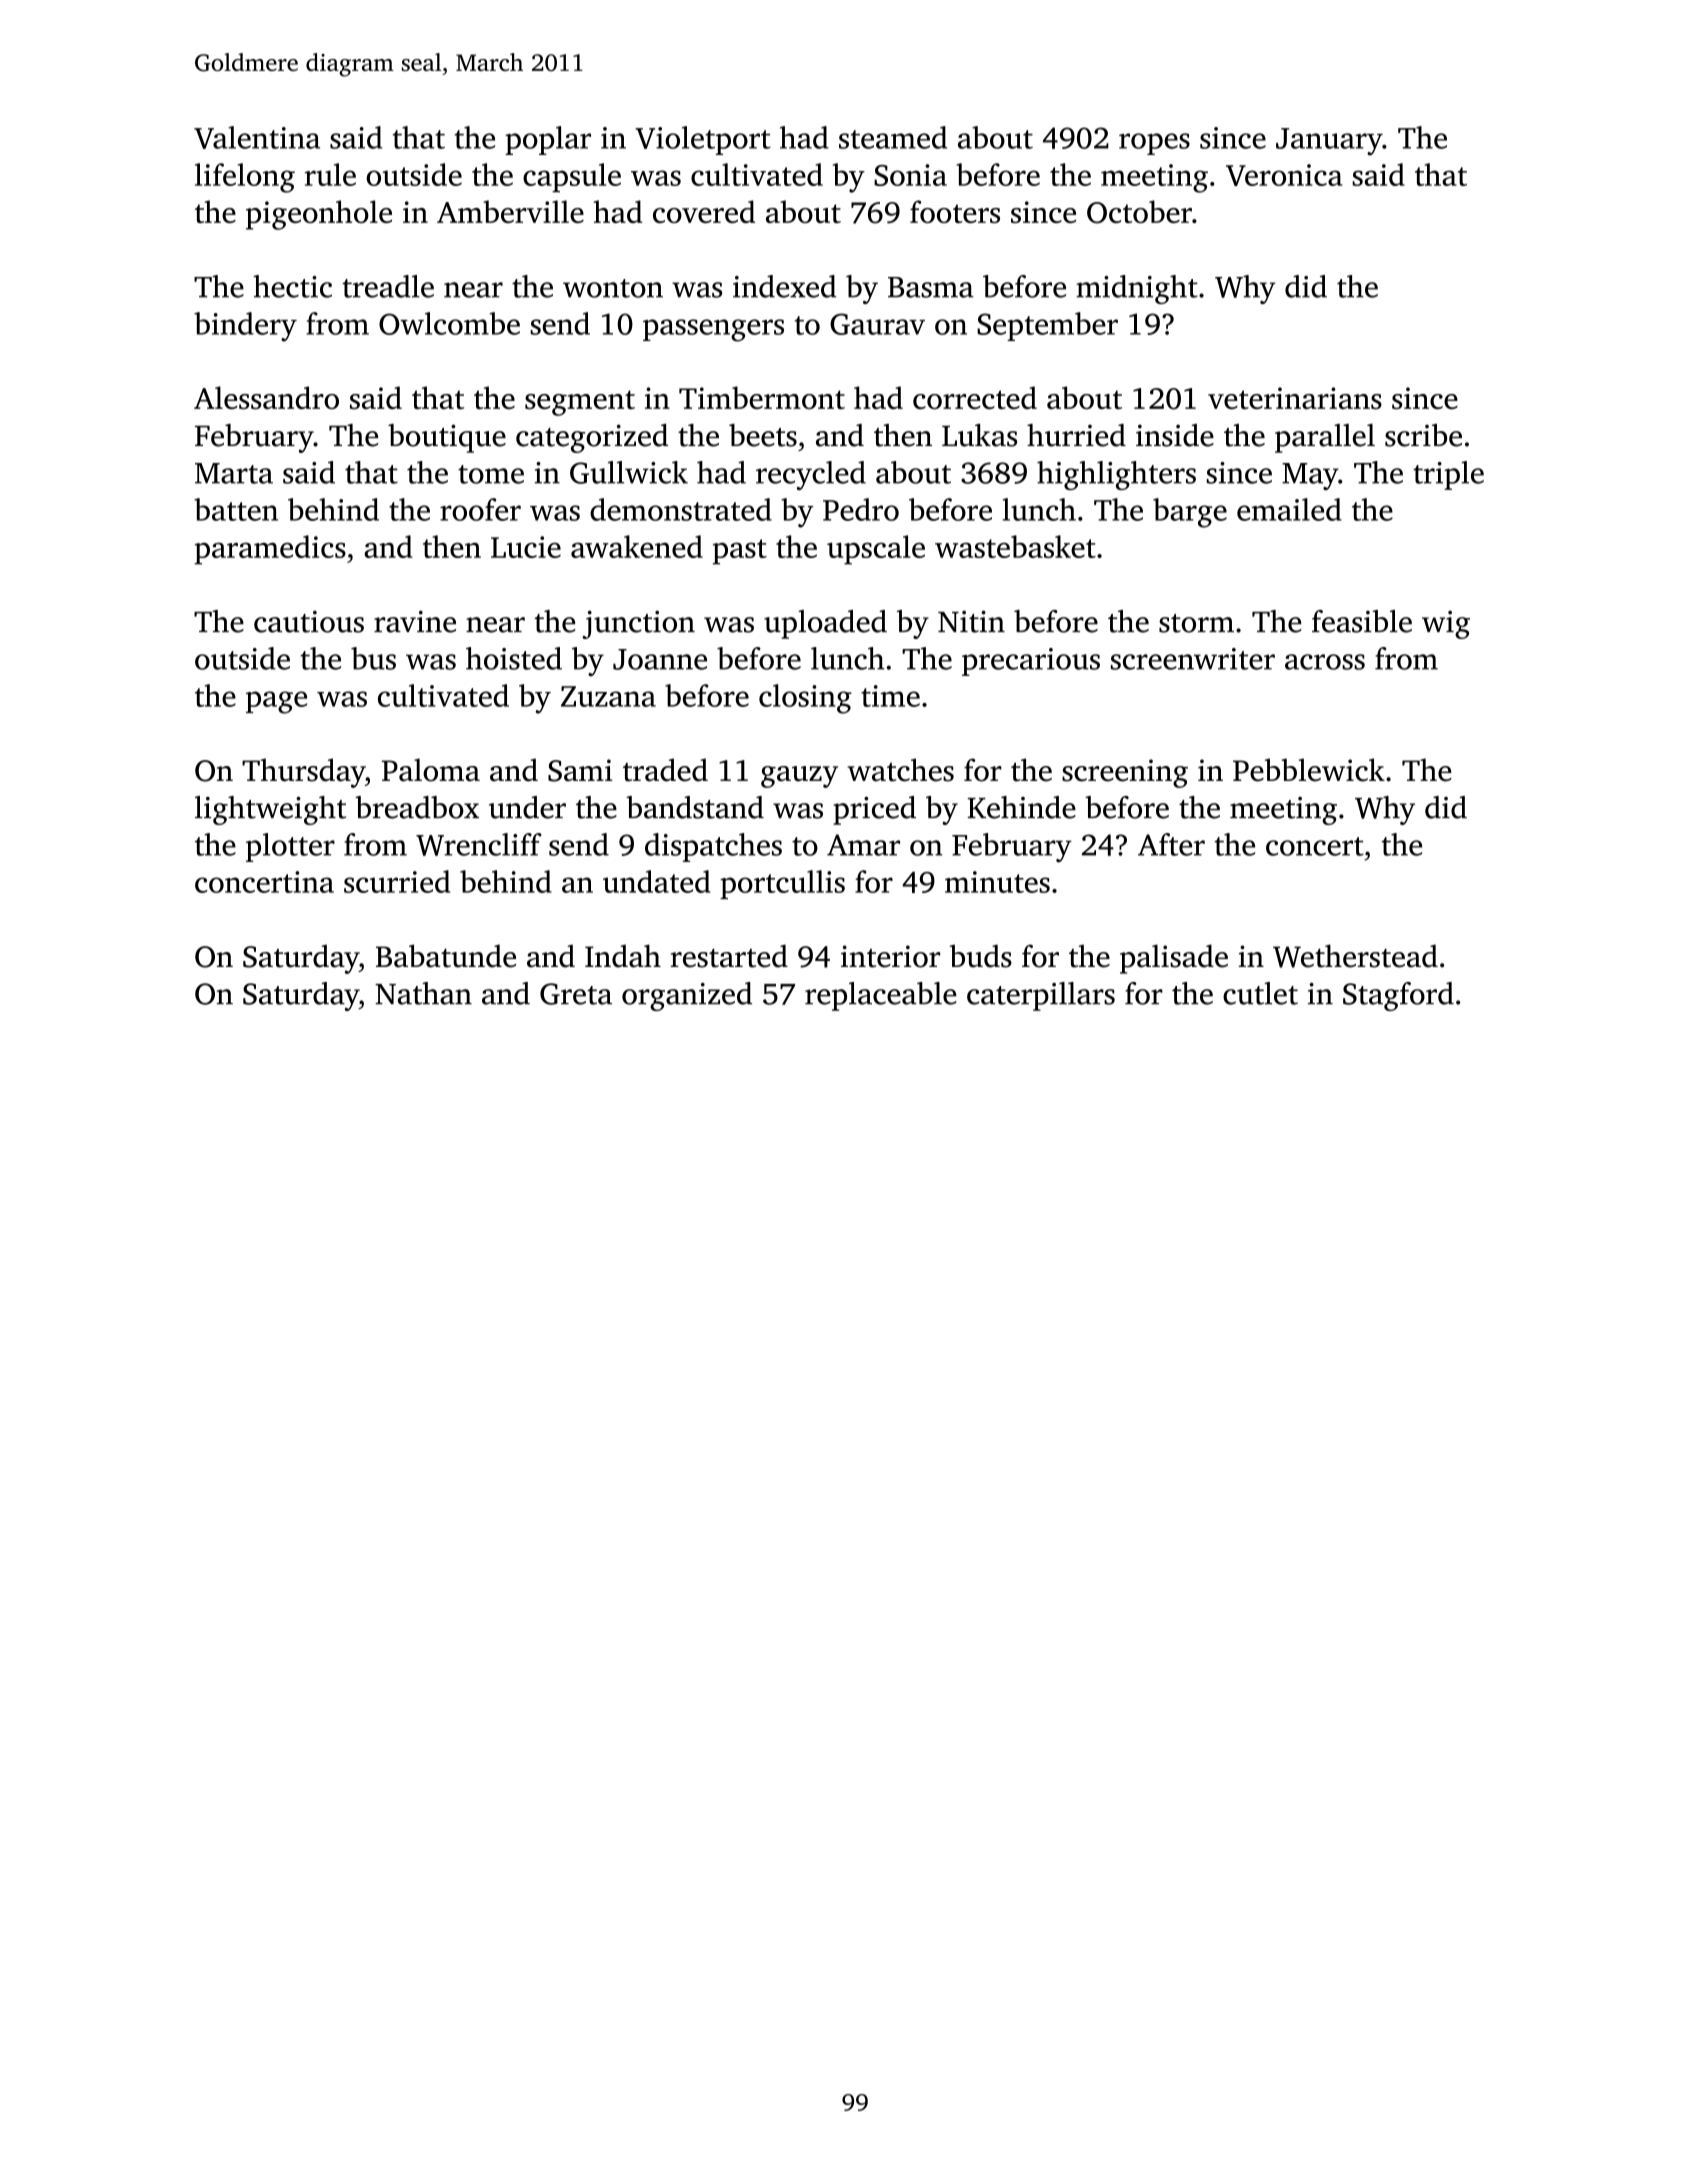  I want to click on Basma, so click(931, 287).
